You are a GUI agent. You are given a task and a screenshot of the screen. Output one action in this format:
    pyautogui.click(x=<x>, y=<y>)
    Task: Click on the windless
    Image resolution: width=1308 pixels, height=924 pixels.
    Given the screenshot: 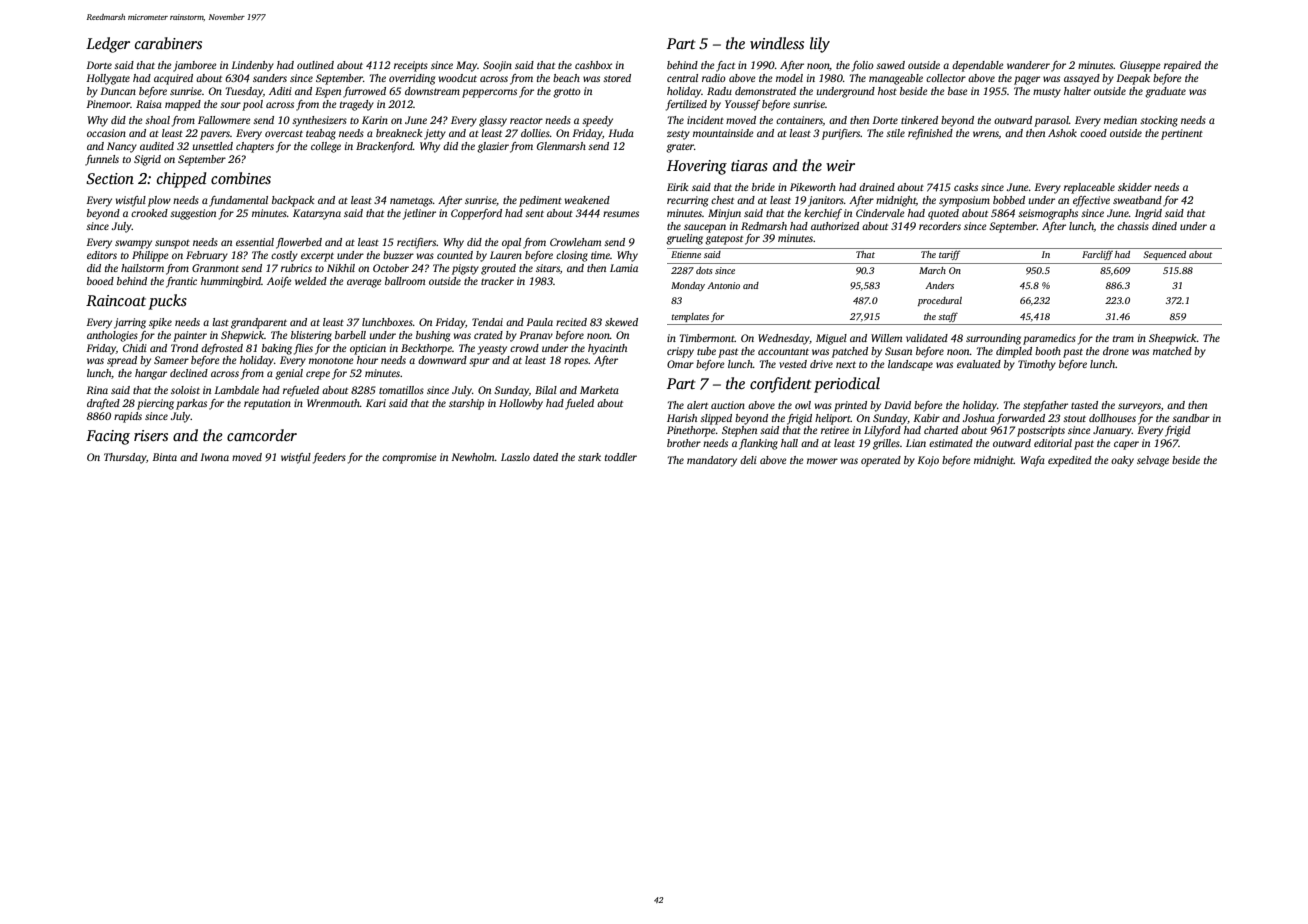 What is the action you would take?
    pyautogui.click(x=777, y=43)
